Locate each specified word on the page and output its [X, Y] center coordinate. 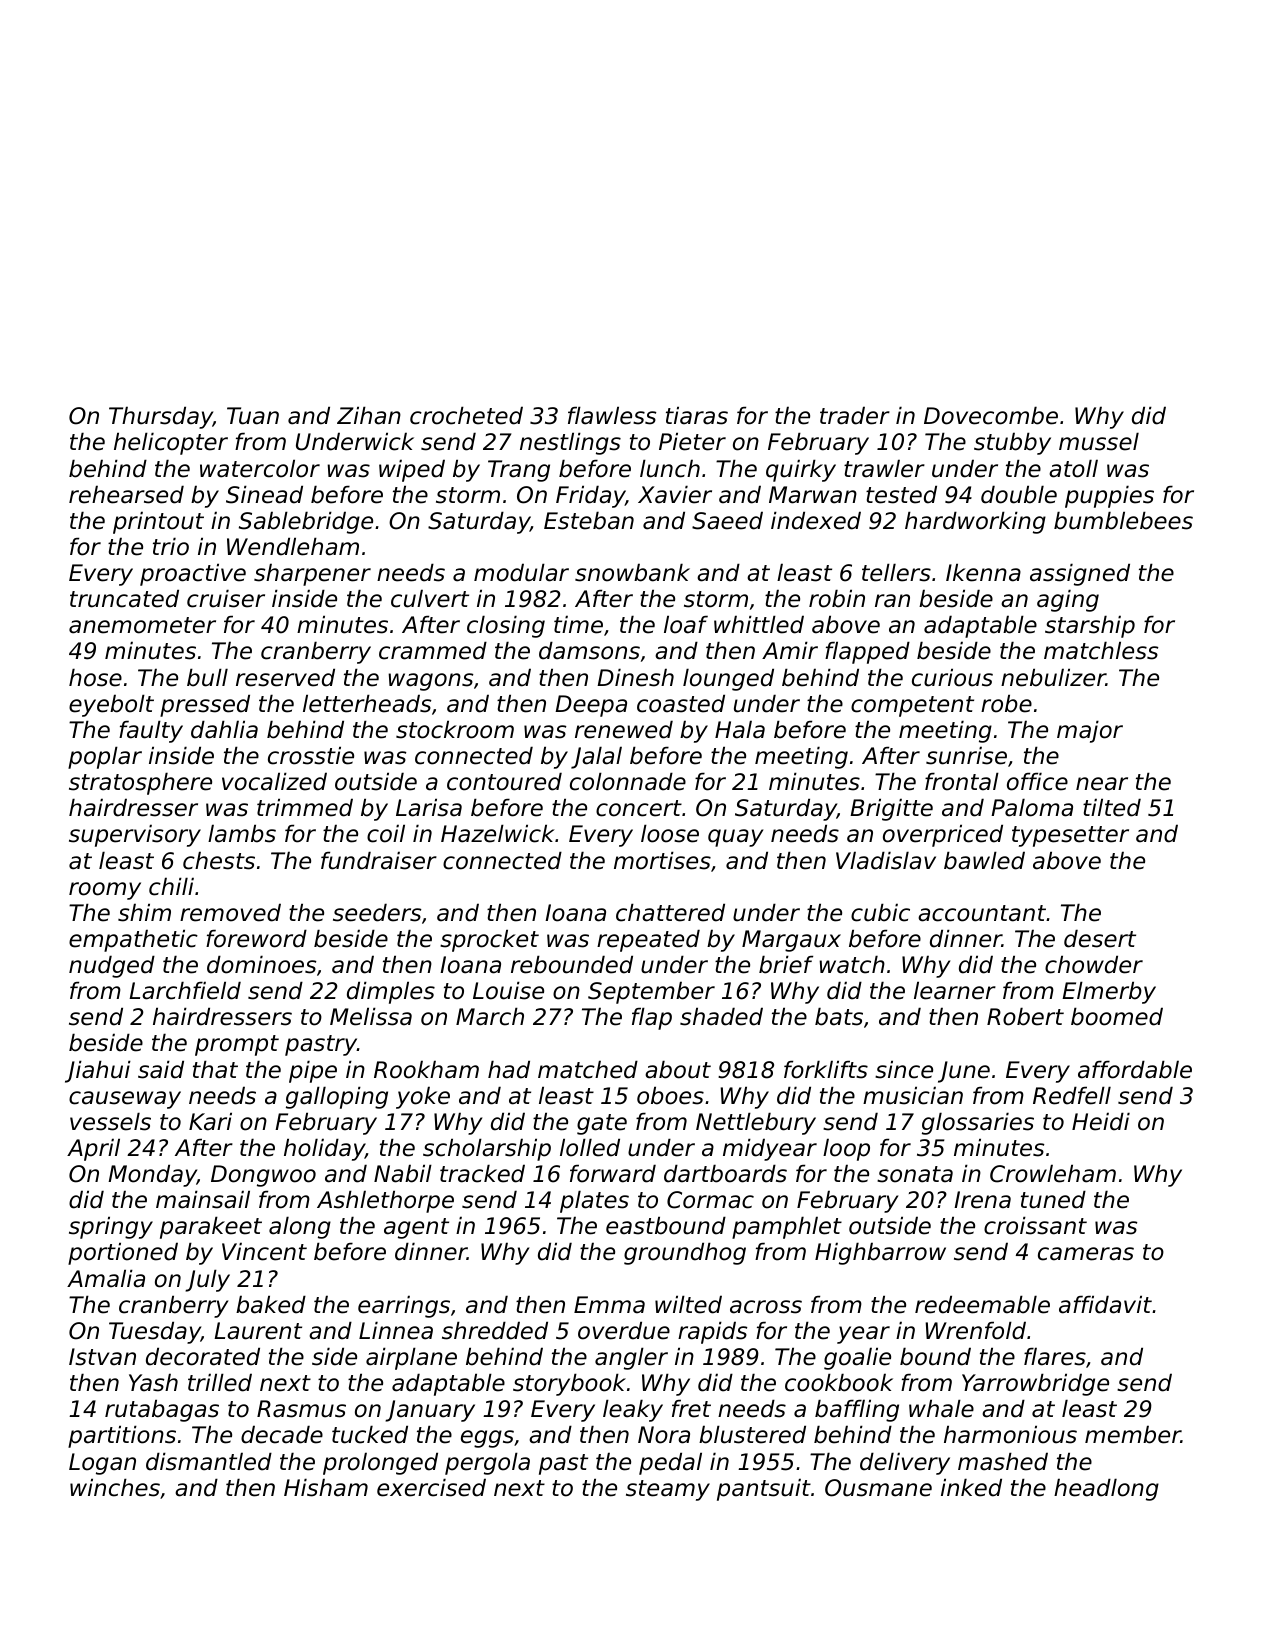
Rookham [426, 1069]
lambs [242, 833]
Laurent [258, 1331]
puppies [1109, 496]
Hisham [326, 1487]
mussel [1099, 441]
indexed [816, 520]
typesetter [1070, 836]
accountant [982, 913]
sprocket [489, 940]
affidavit [1105, 1304]
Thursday [161, 417]
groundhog [685, 1253]
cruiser [226, 598]
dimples [391, 992]
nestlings [570, 443]
